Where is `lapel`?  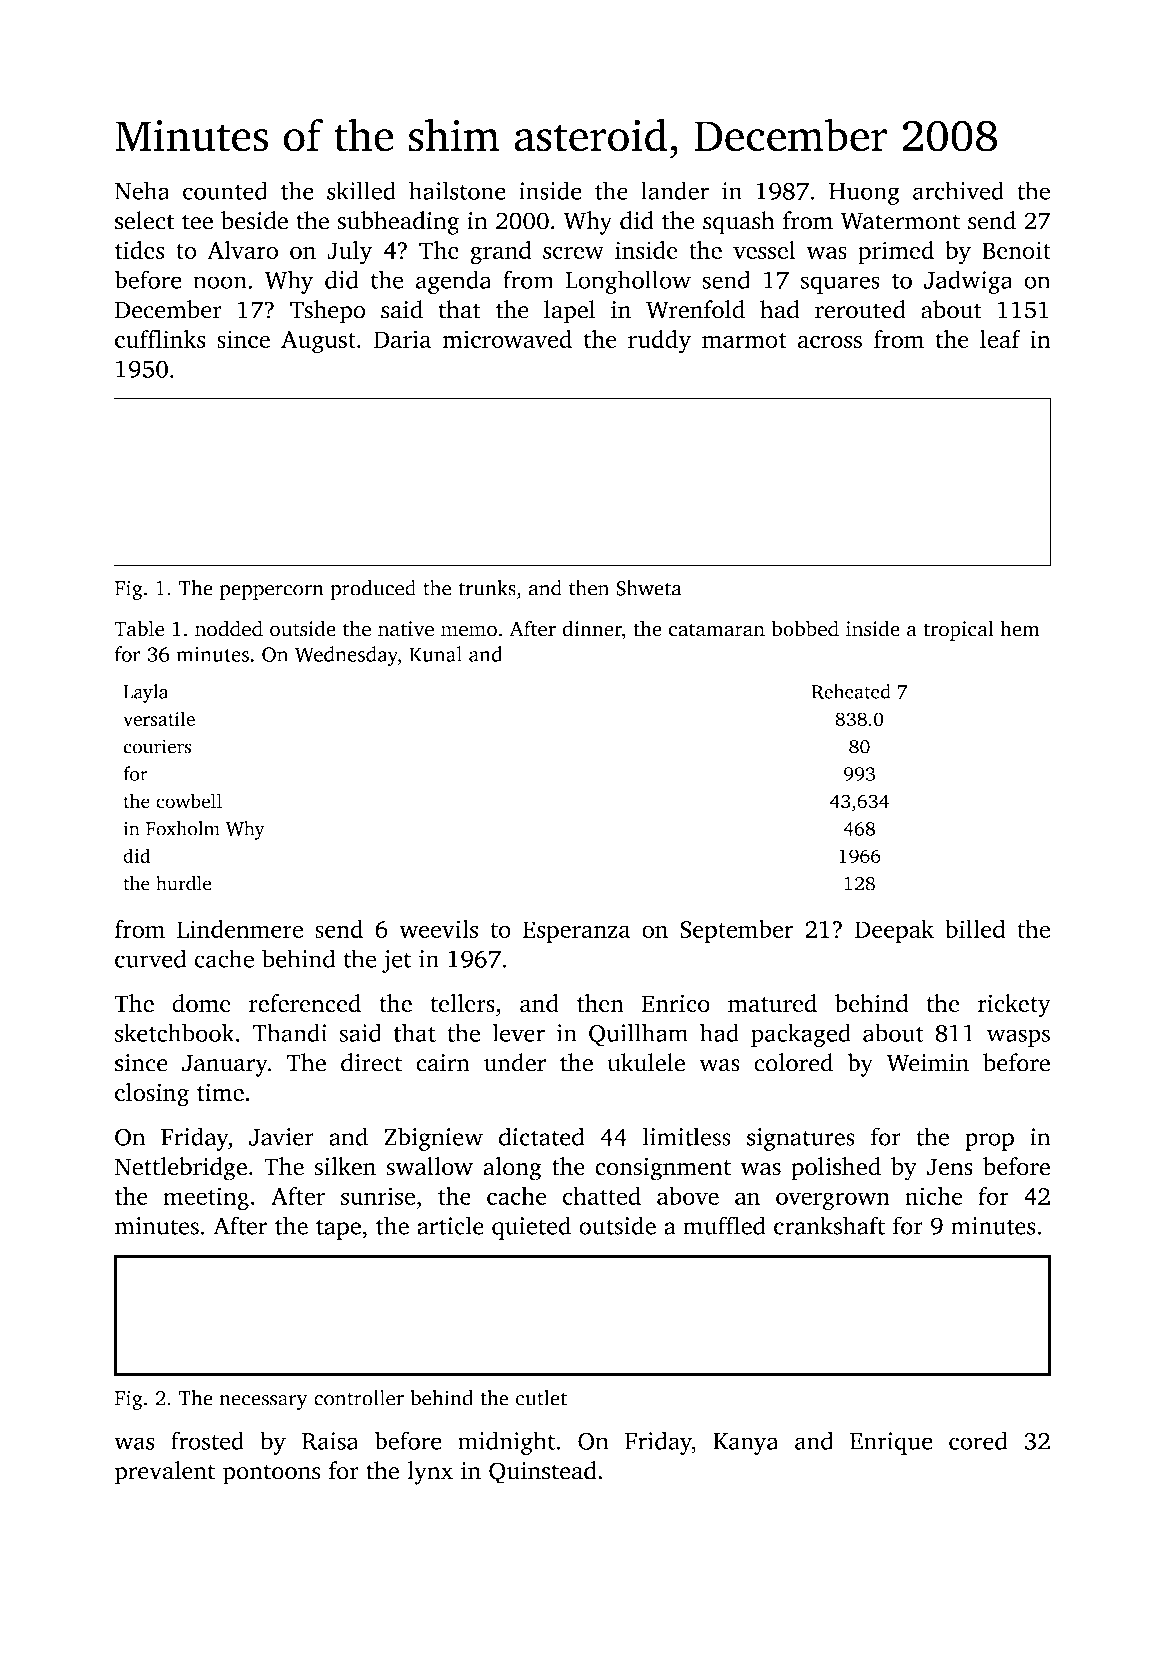
lapel is located at coordinates (569, 312).
